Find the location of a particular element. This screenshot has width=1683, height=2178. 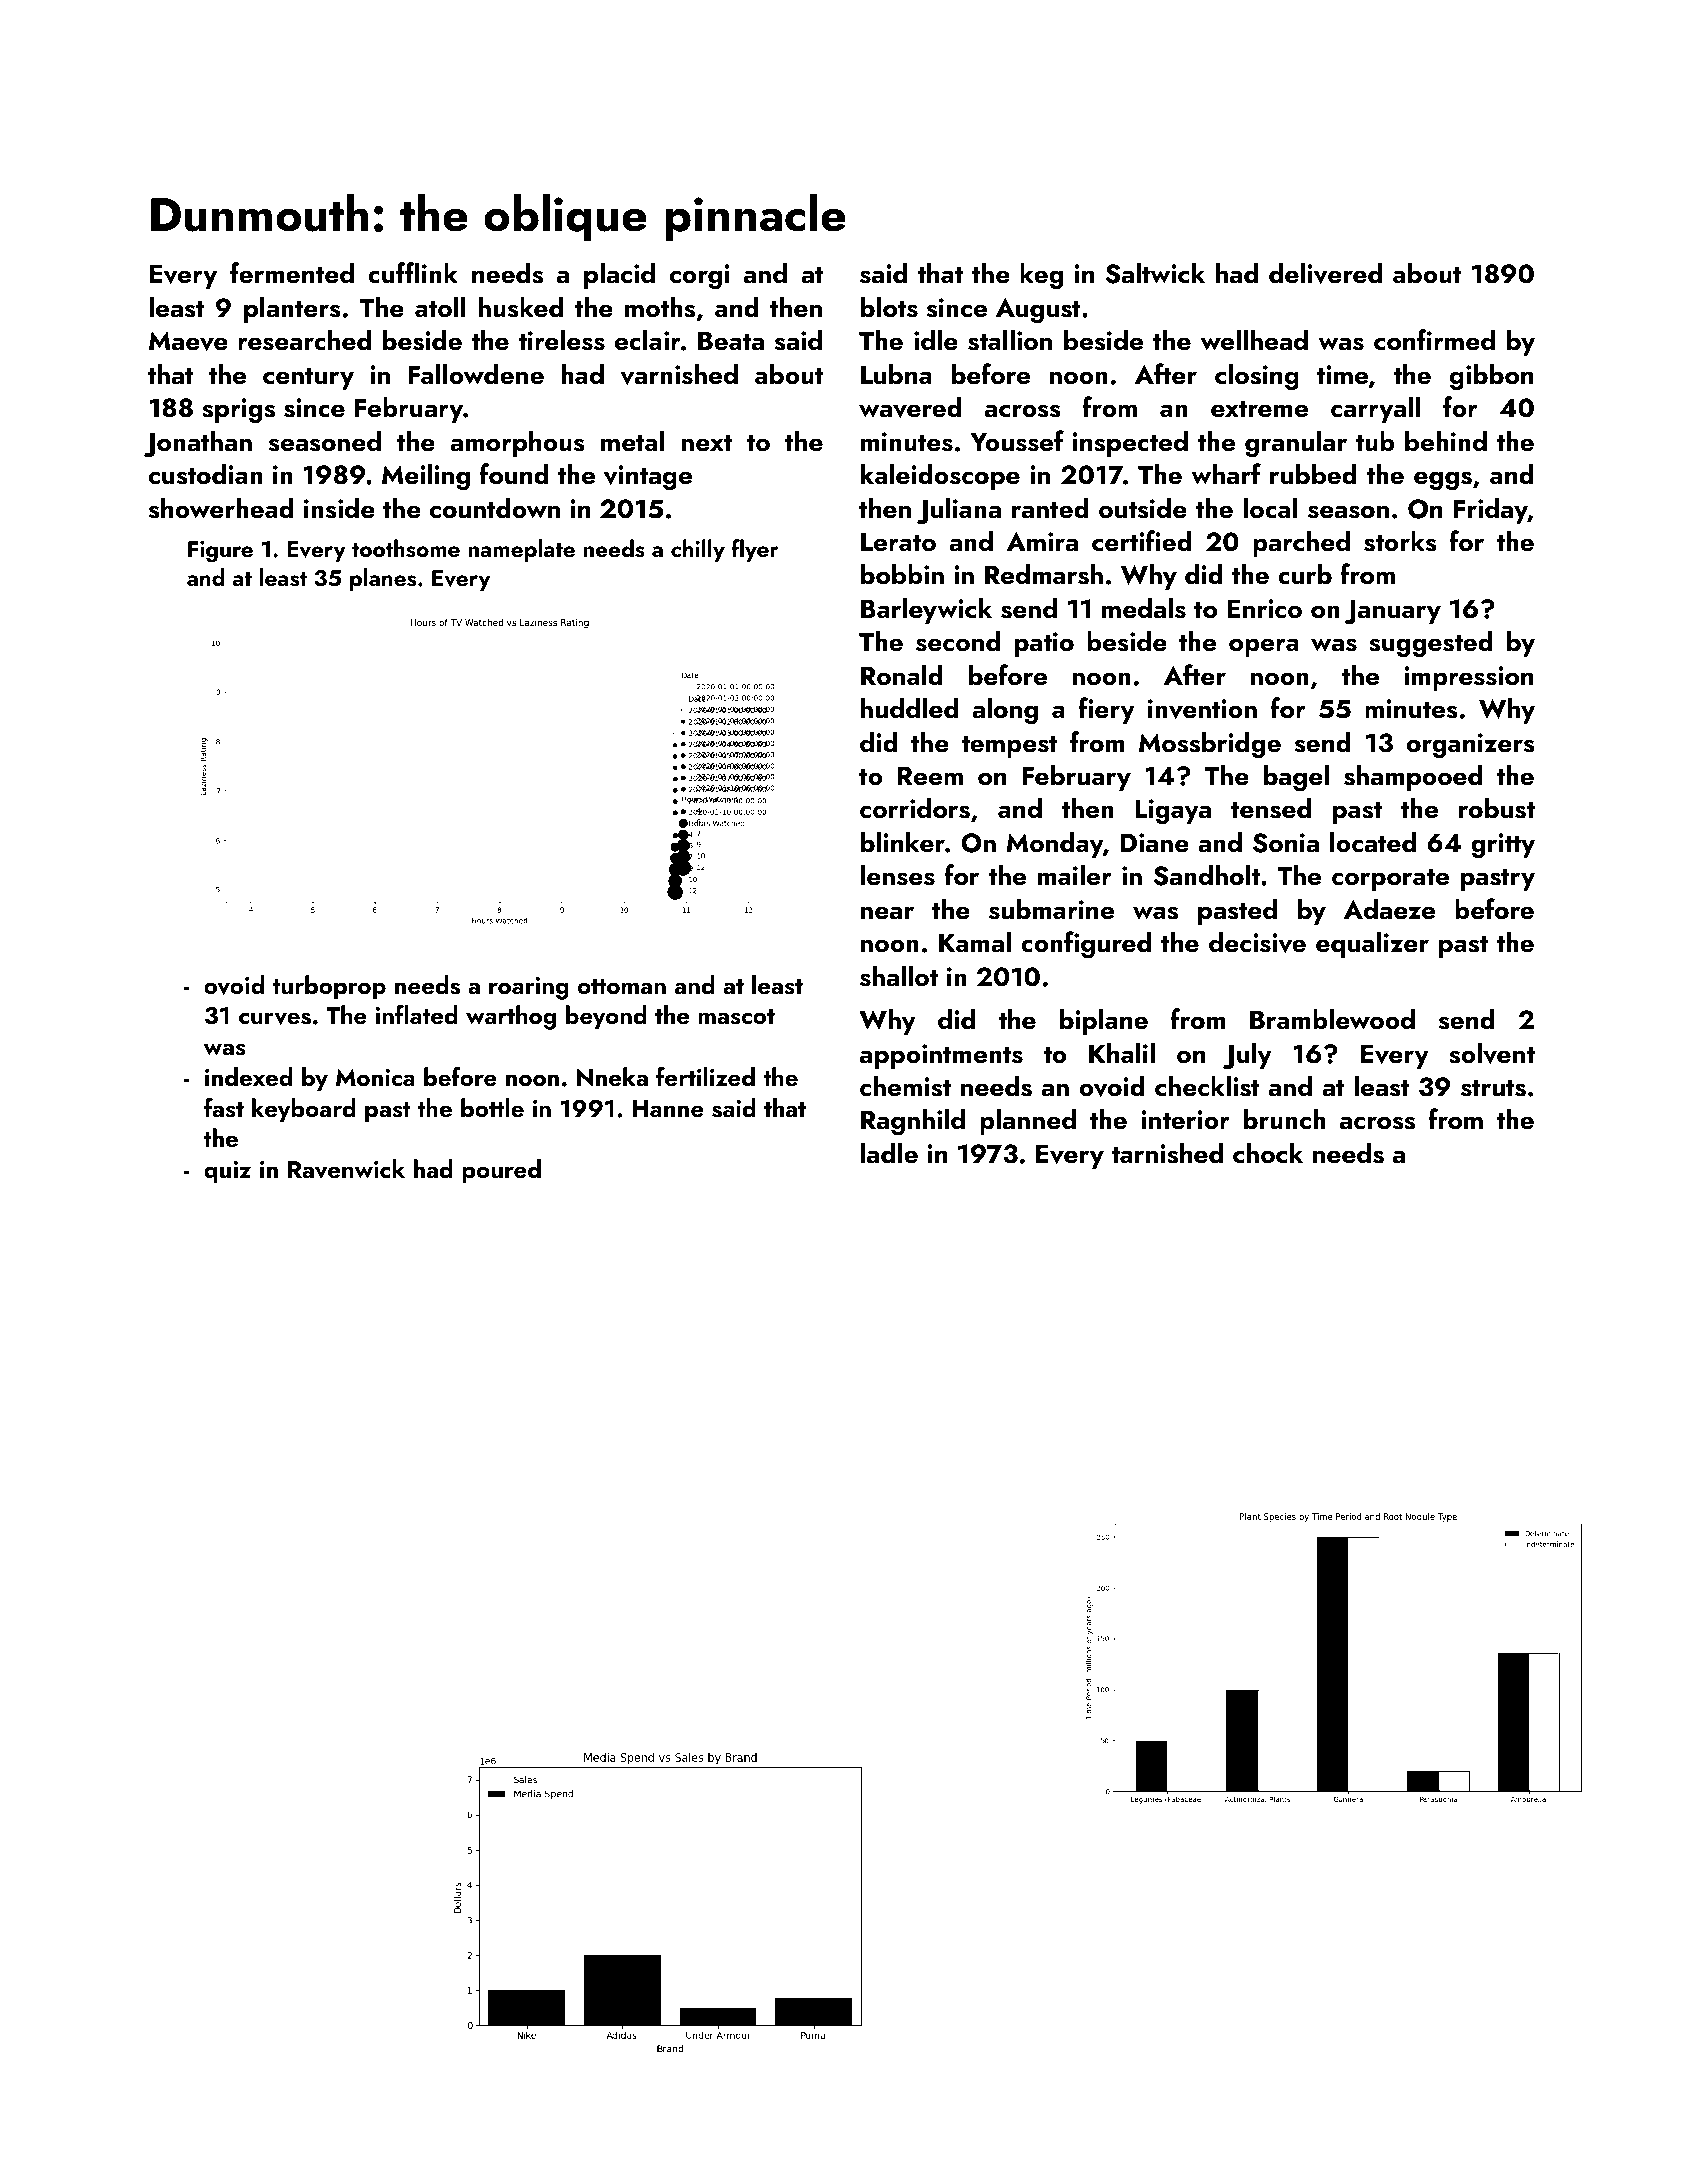

placid is located at coordinates (619, 275).
